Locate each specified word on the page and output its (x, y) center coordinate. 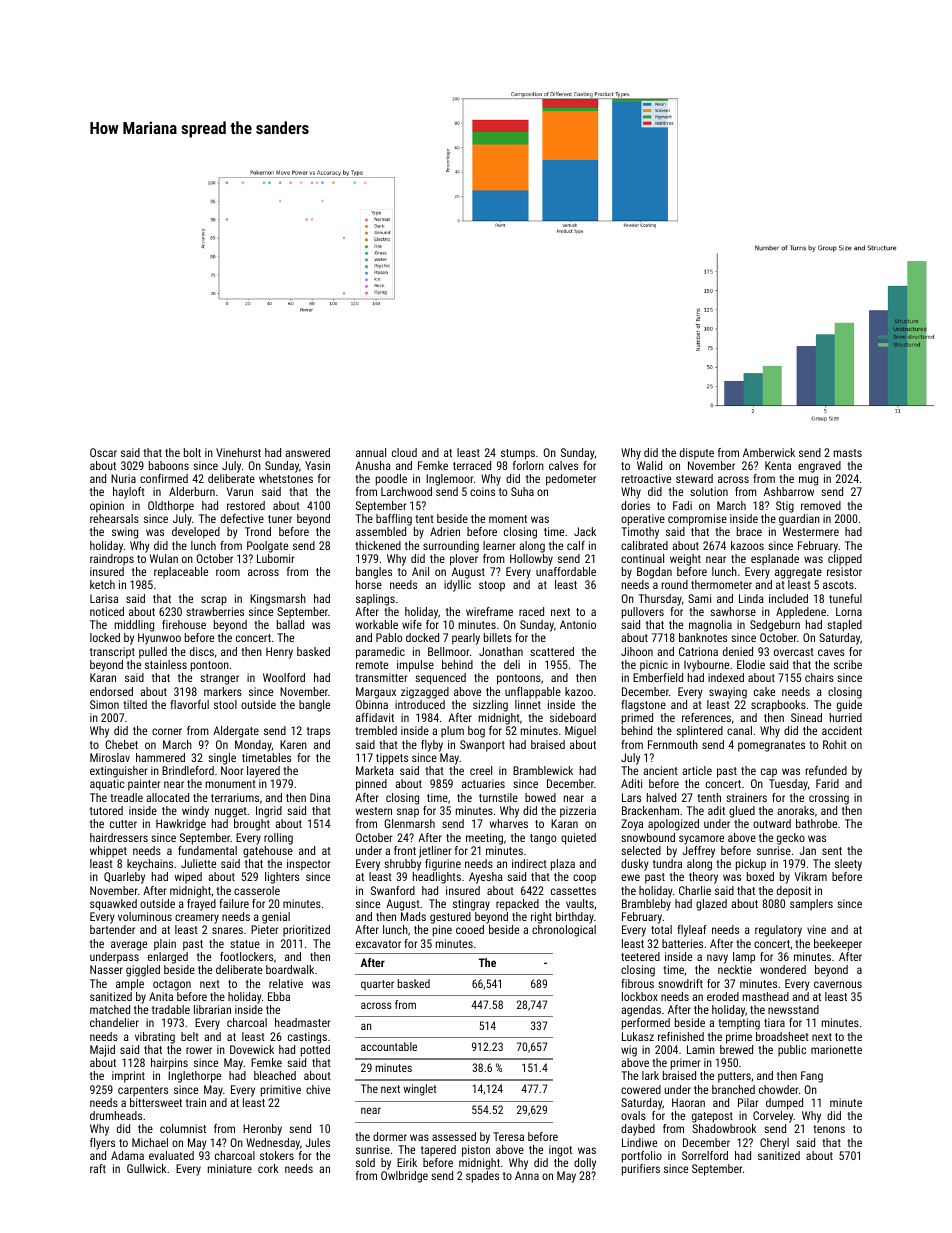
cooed (470, 929)
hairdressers (119, 837)
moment (508, 519)
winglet (419, 1090)
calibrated (644, 545)
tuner (280, 519)
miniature (230, 1168)
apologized (673, 825)
